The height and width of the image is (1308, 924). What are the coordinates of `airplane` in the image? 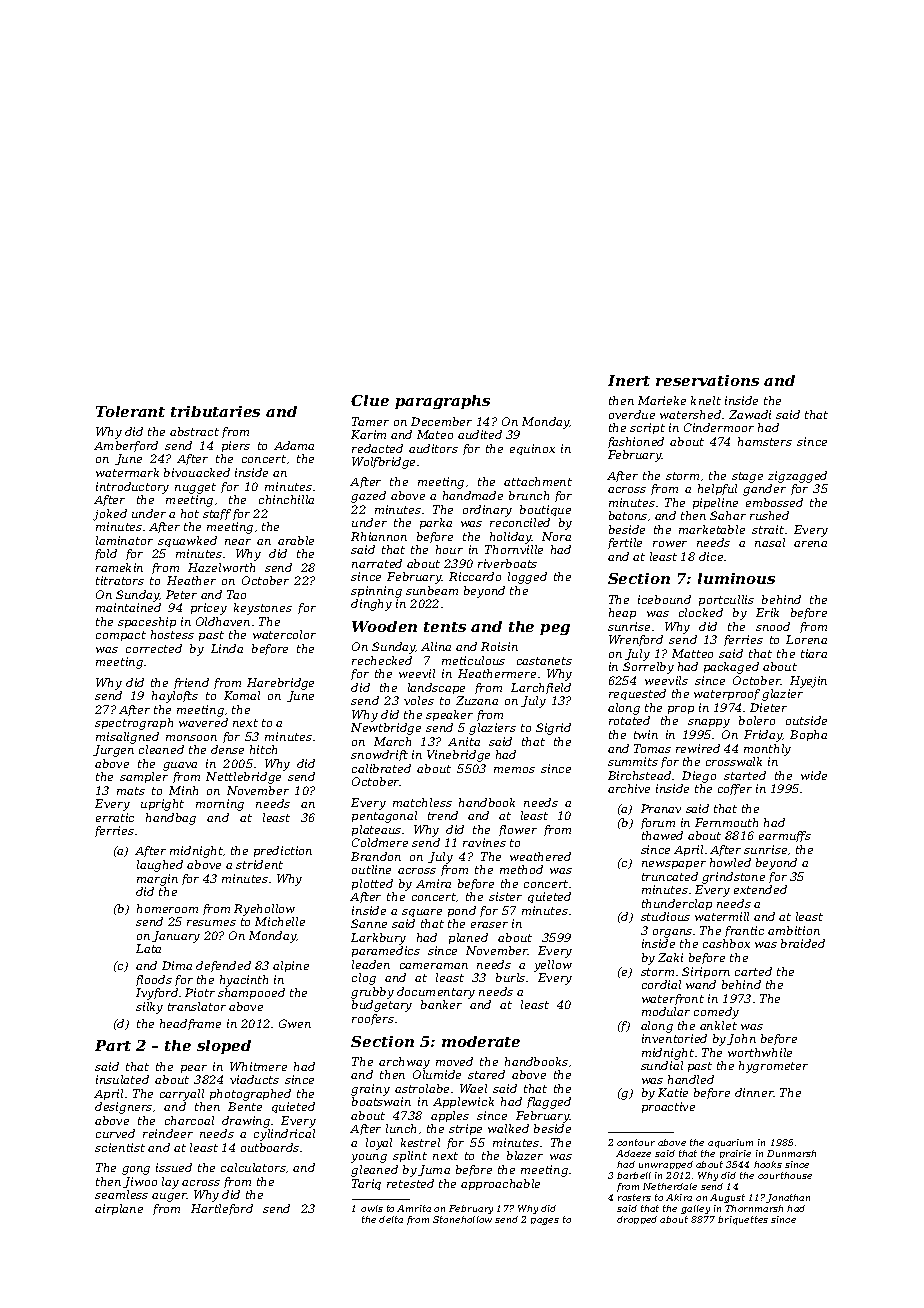 It's located at (119, 1209).
